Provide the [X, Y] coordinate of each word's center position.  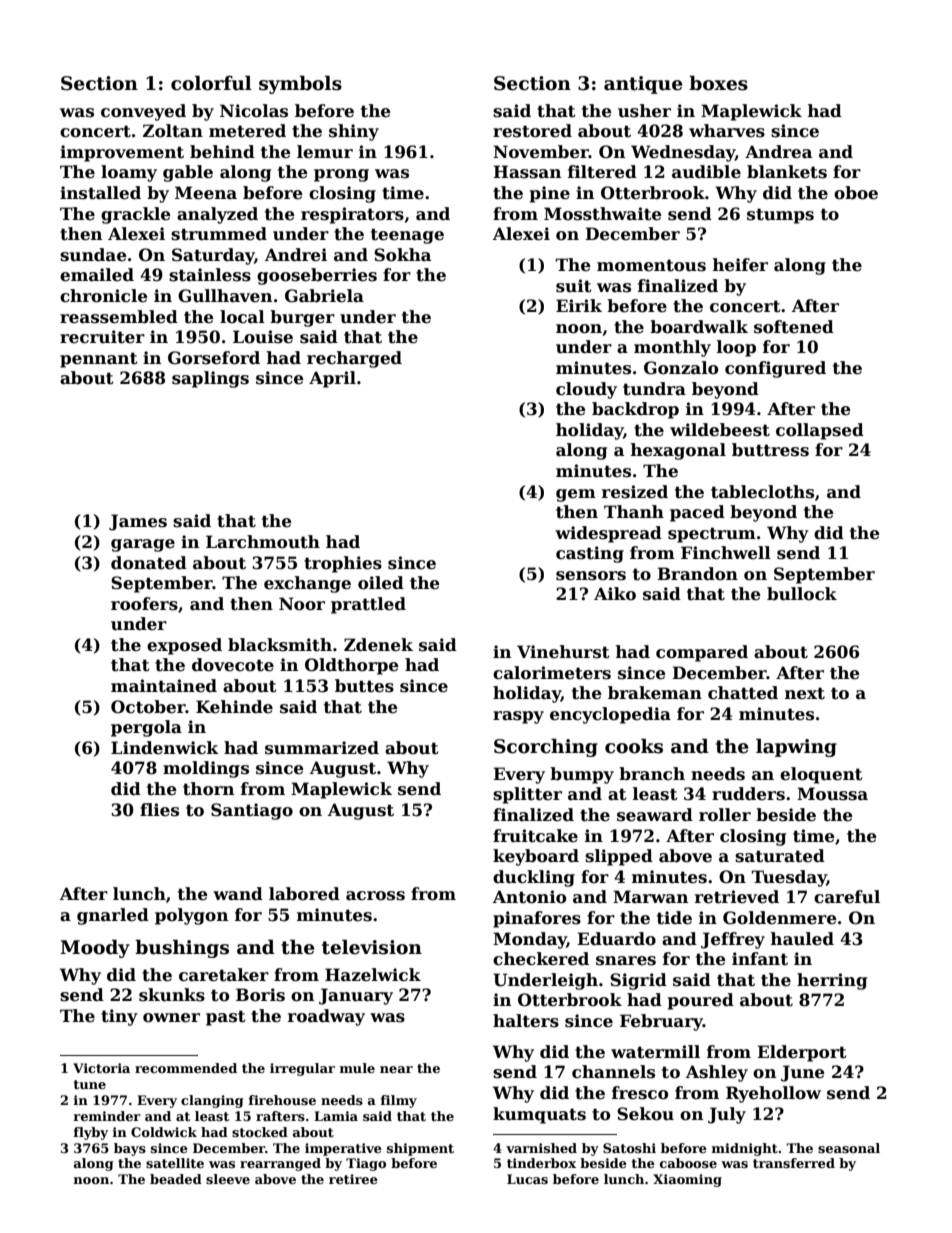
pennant [99, 360]
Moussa [832, 794]
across [375, 896]
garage [143, 545]
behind [222, 152]
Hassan [527, 172]
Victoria [101, 1068]
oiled [381, 583]
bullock [802, 594]
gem [576, 495]
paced [697, 513]
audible [706, 172]
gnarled [113, 916]
